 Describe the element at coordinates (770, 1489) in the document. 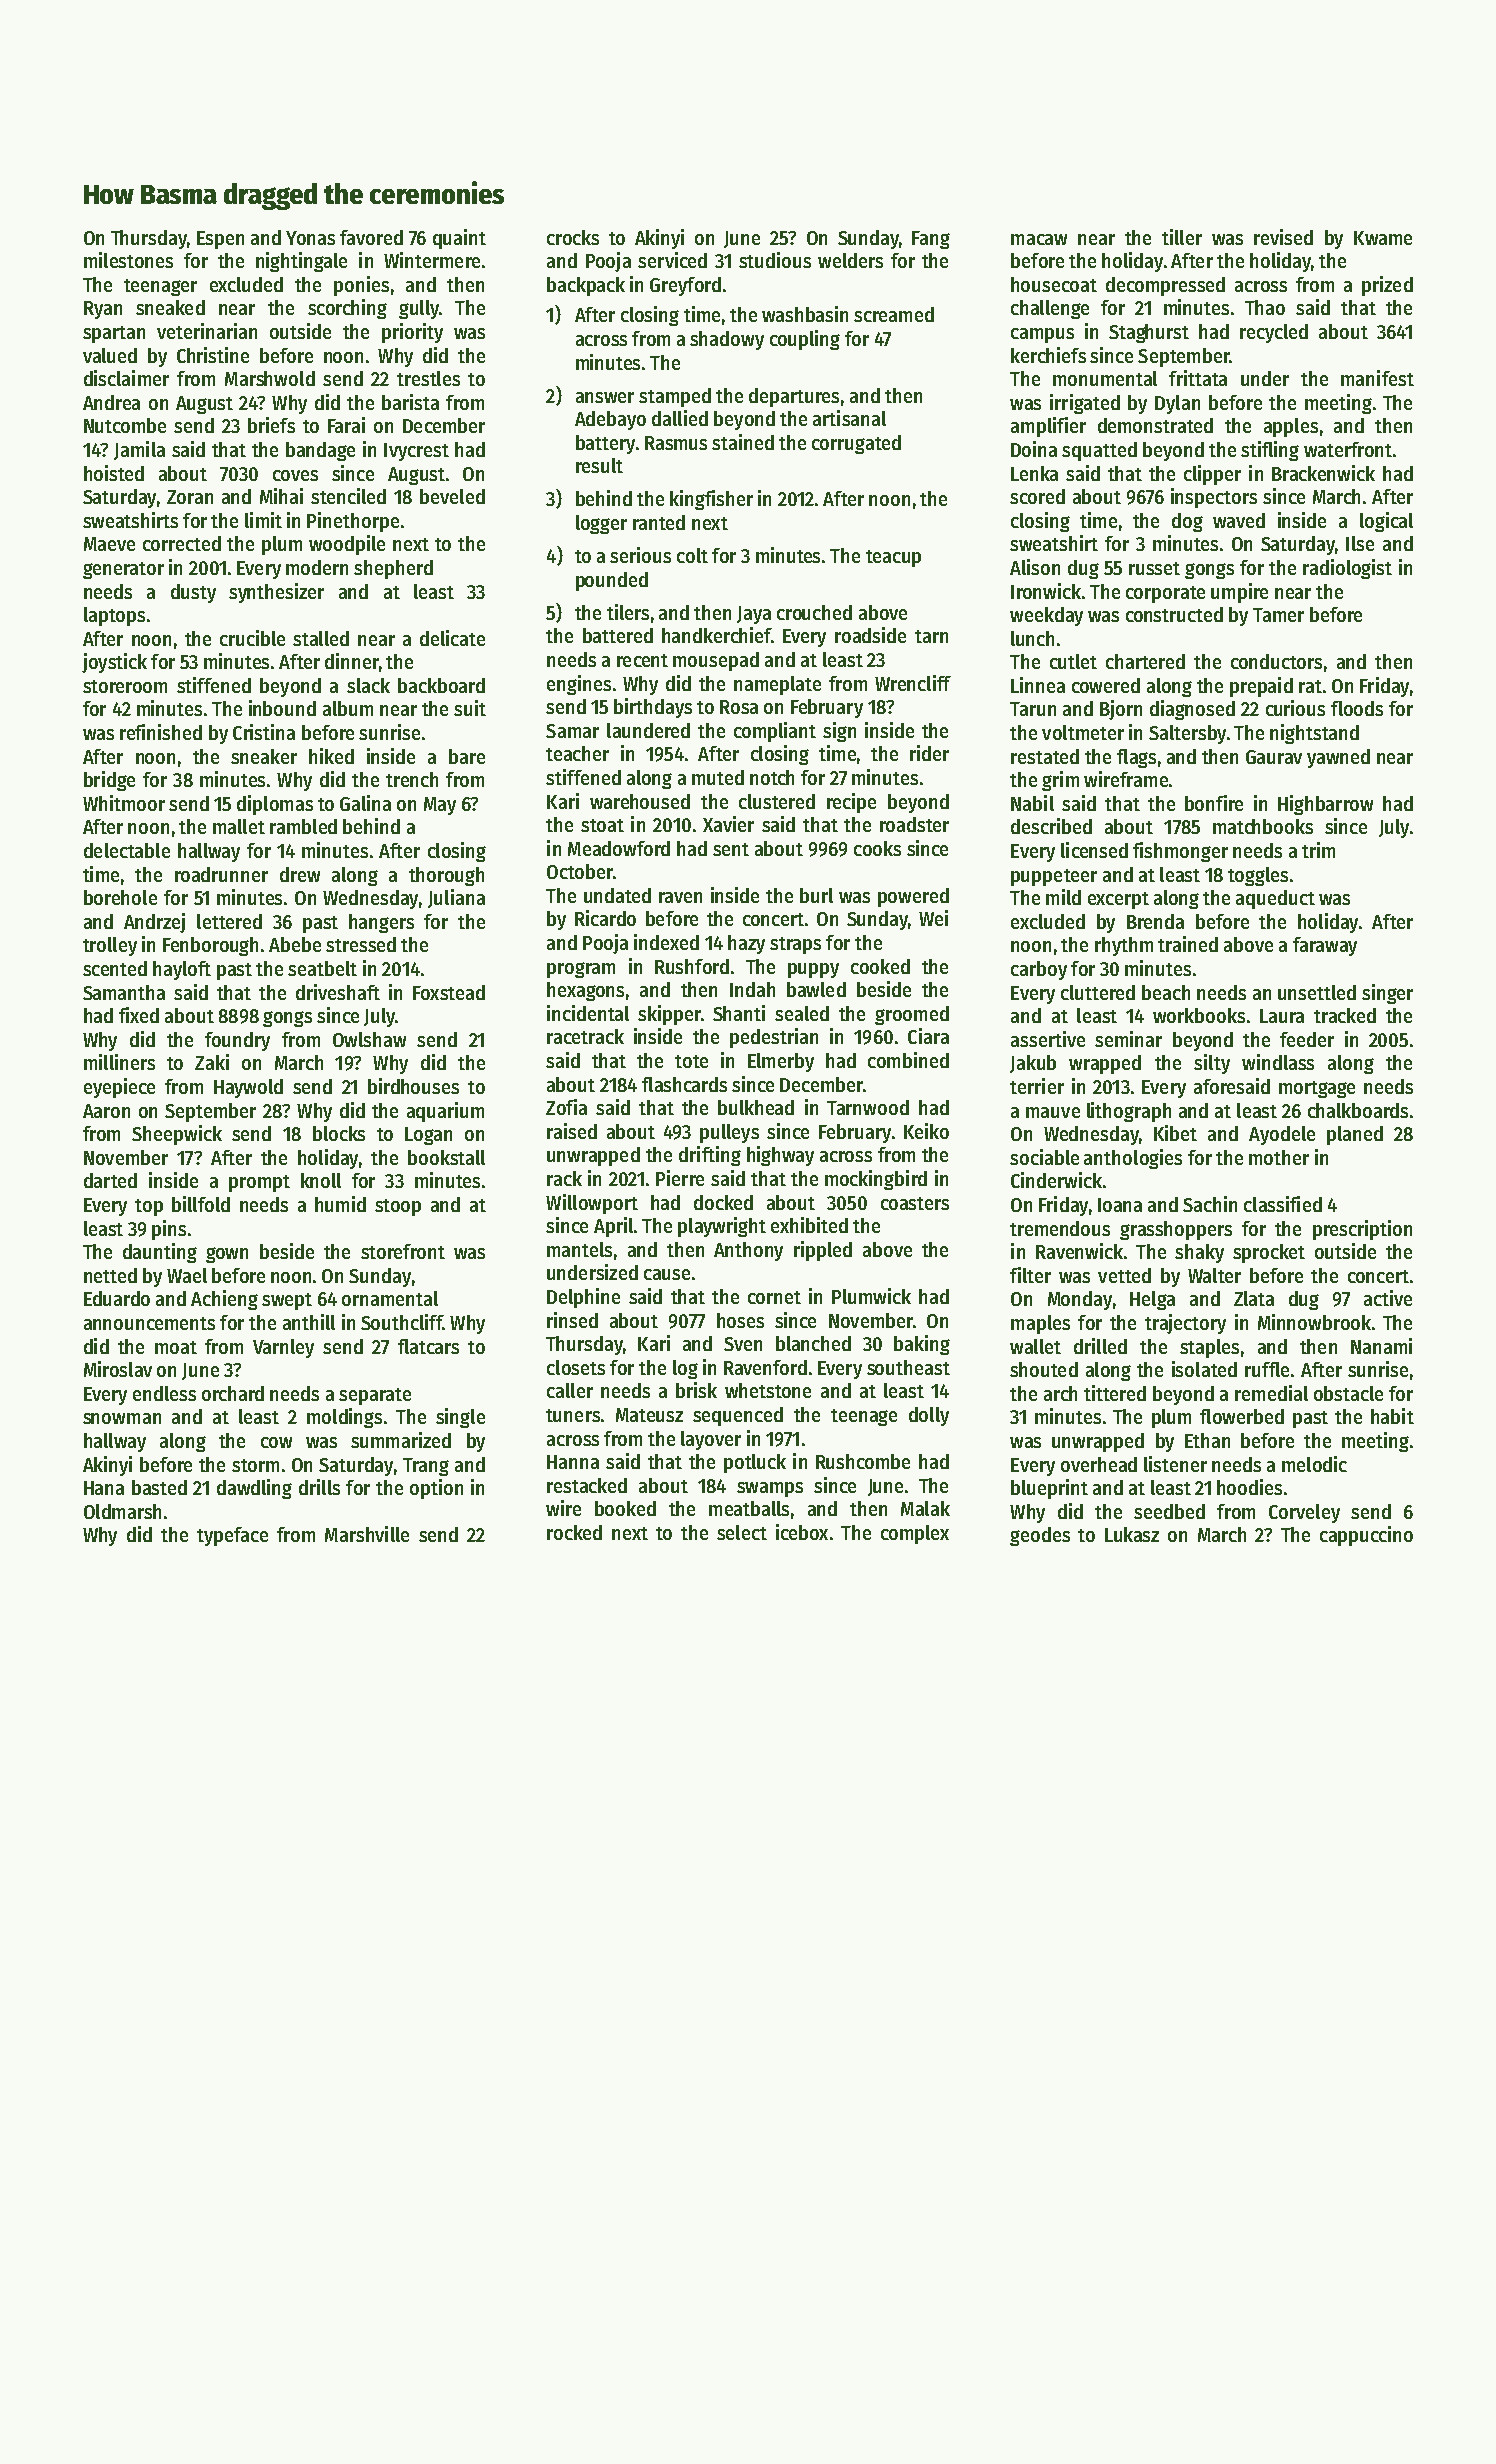

I see `swamps` at that location.
